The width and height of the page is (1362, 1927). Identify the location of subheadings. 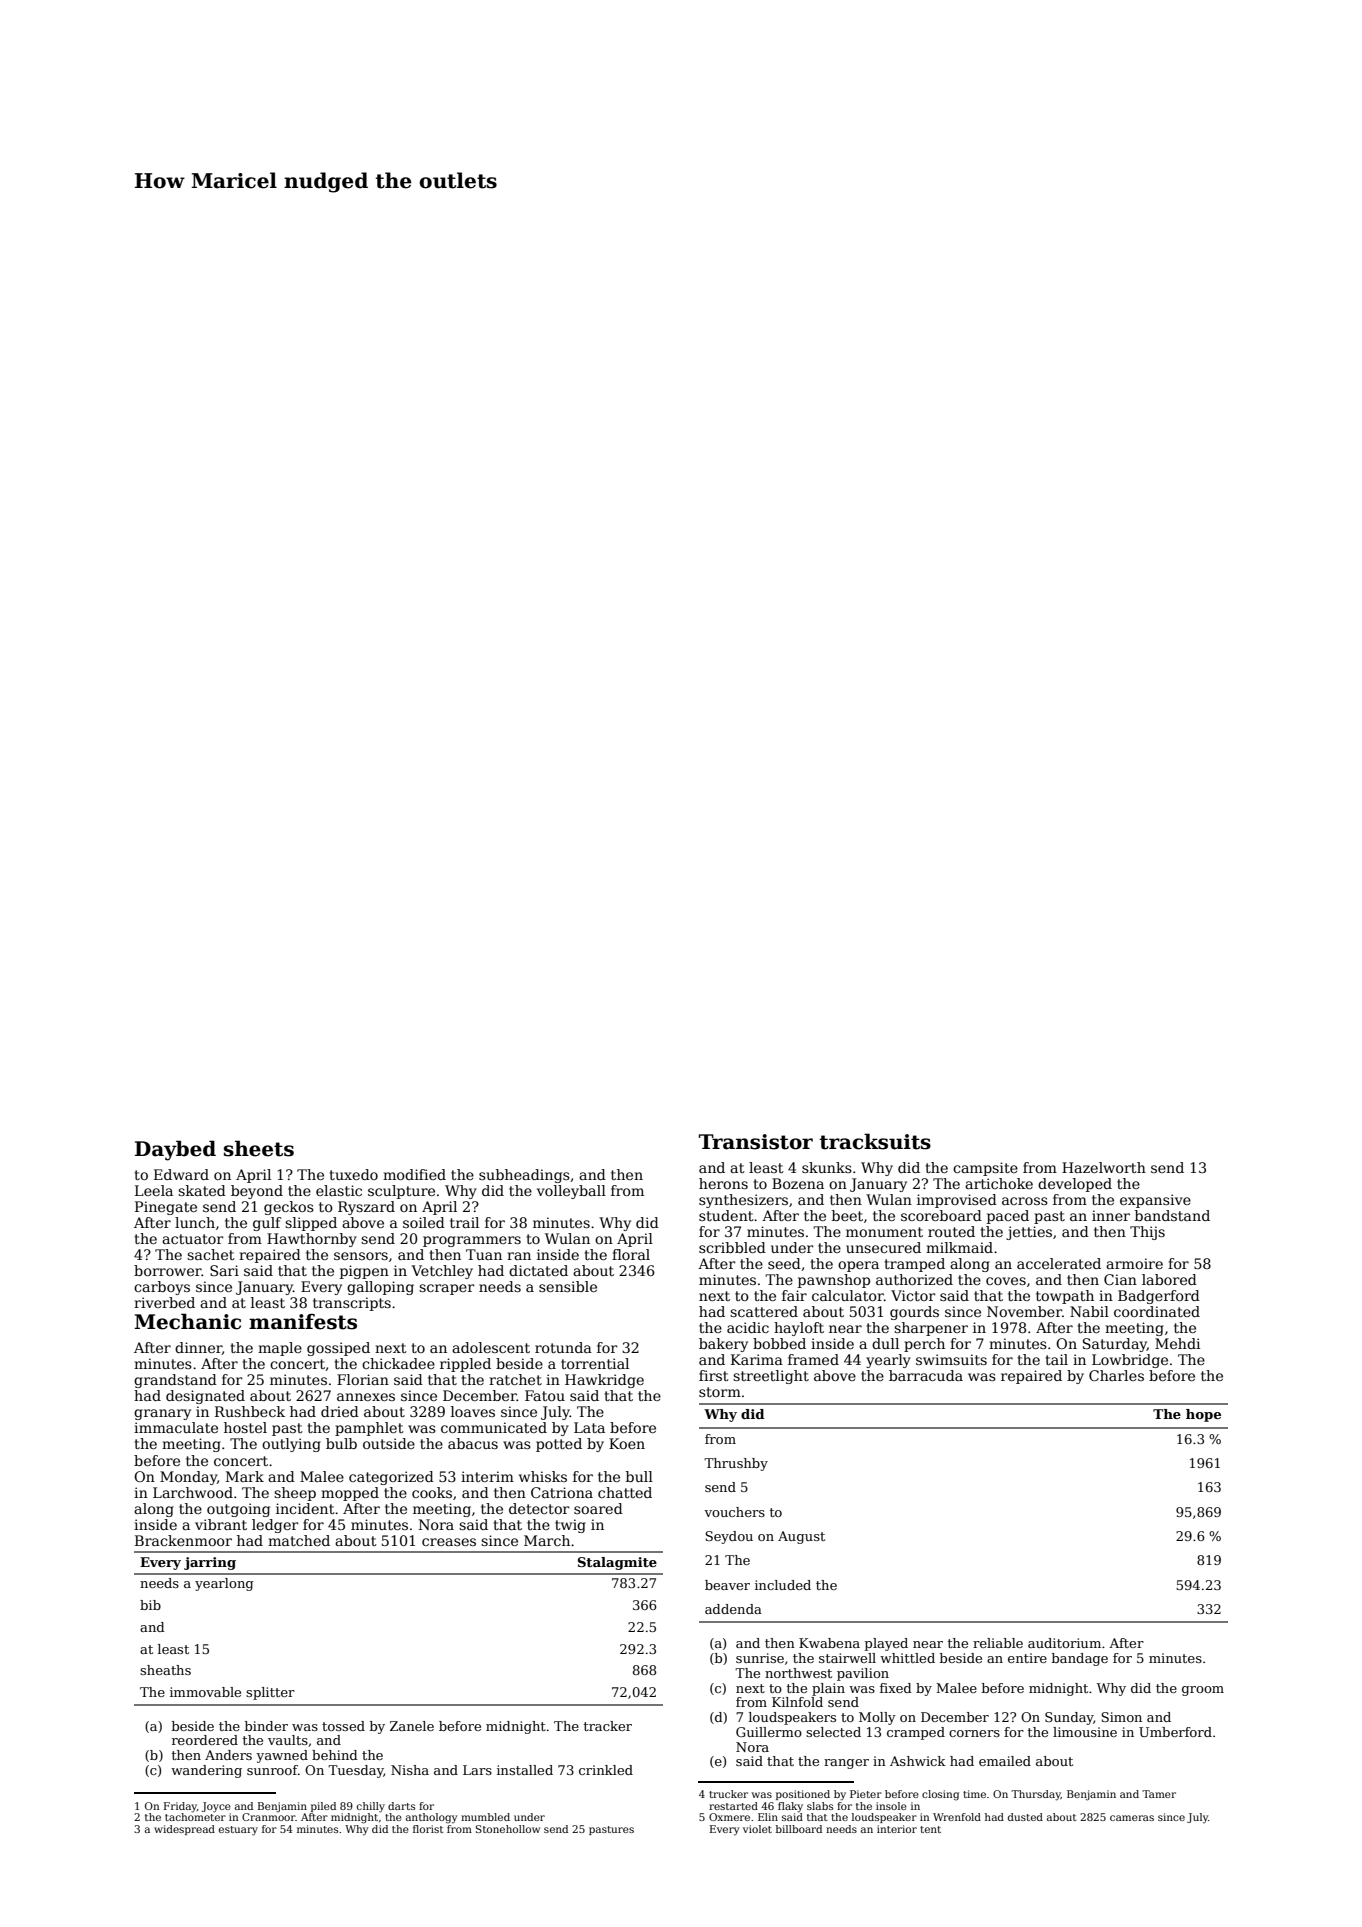
(524, 1176).
